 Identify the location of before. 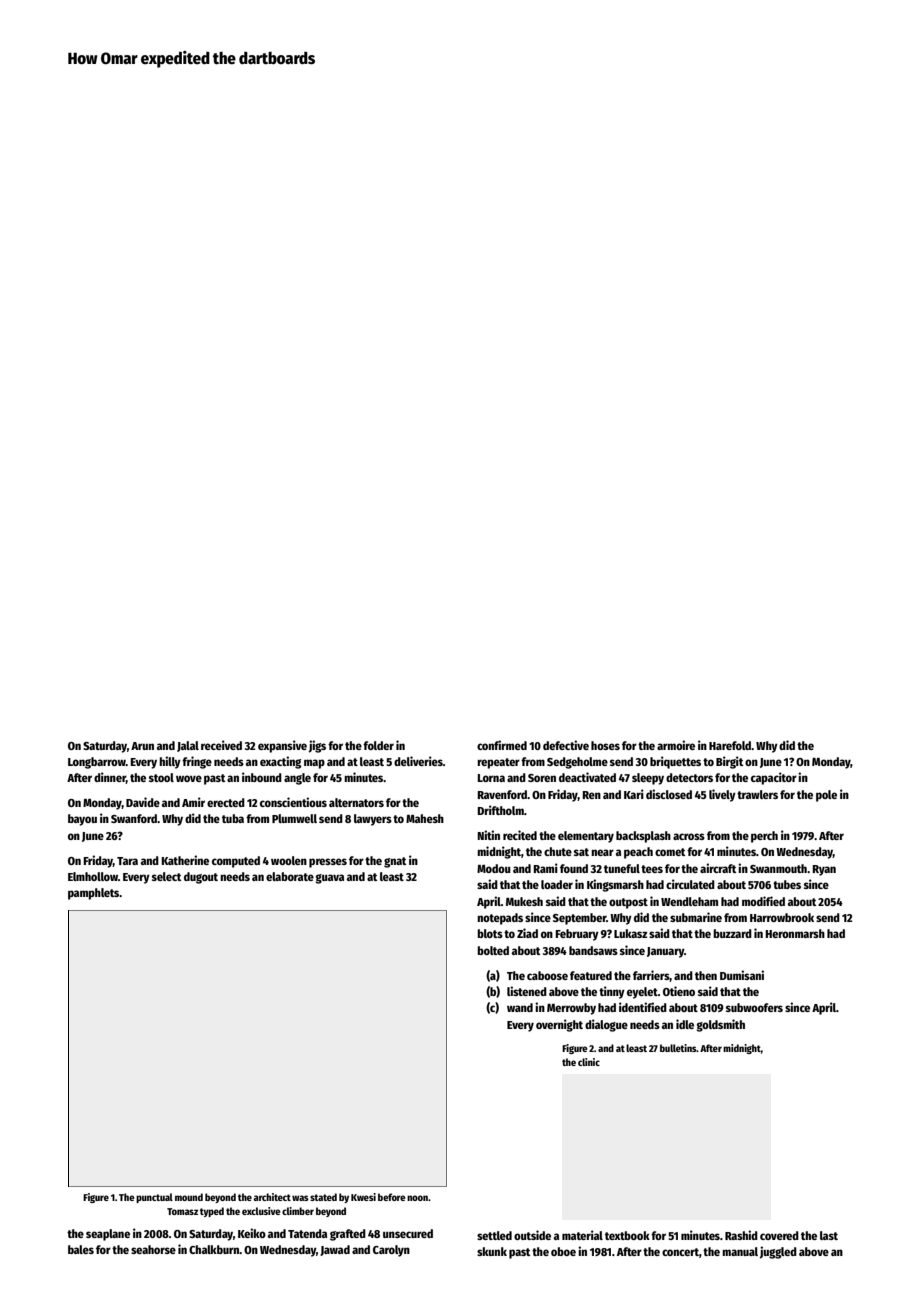
(391, 1197).
